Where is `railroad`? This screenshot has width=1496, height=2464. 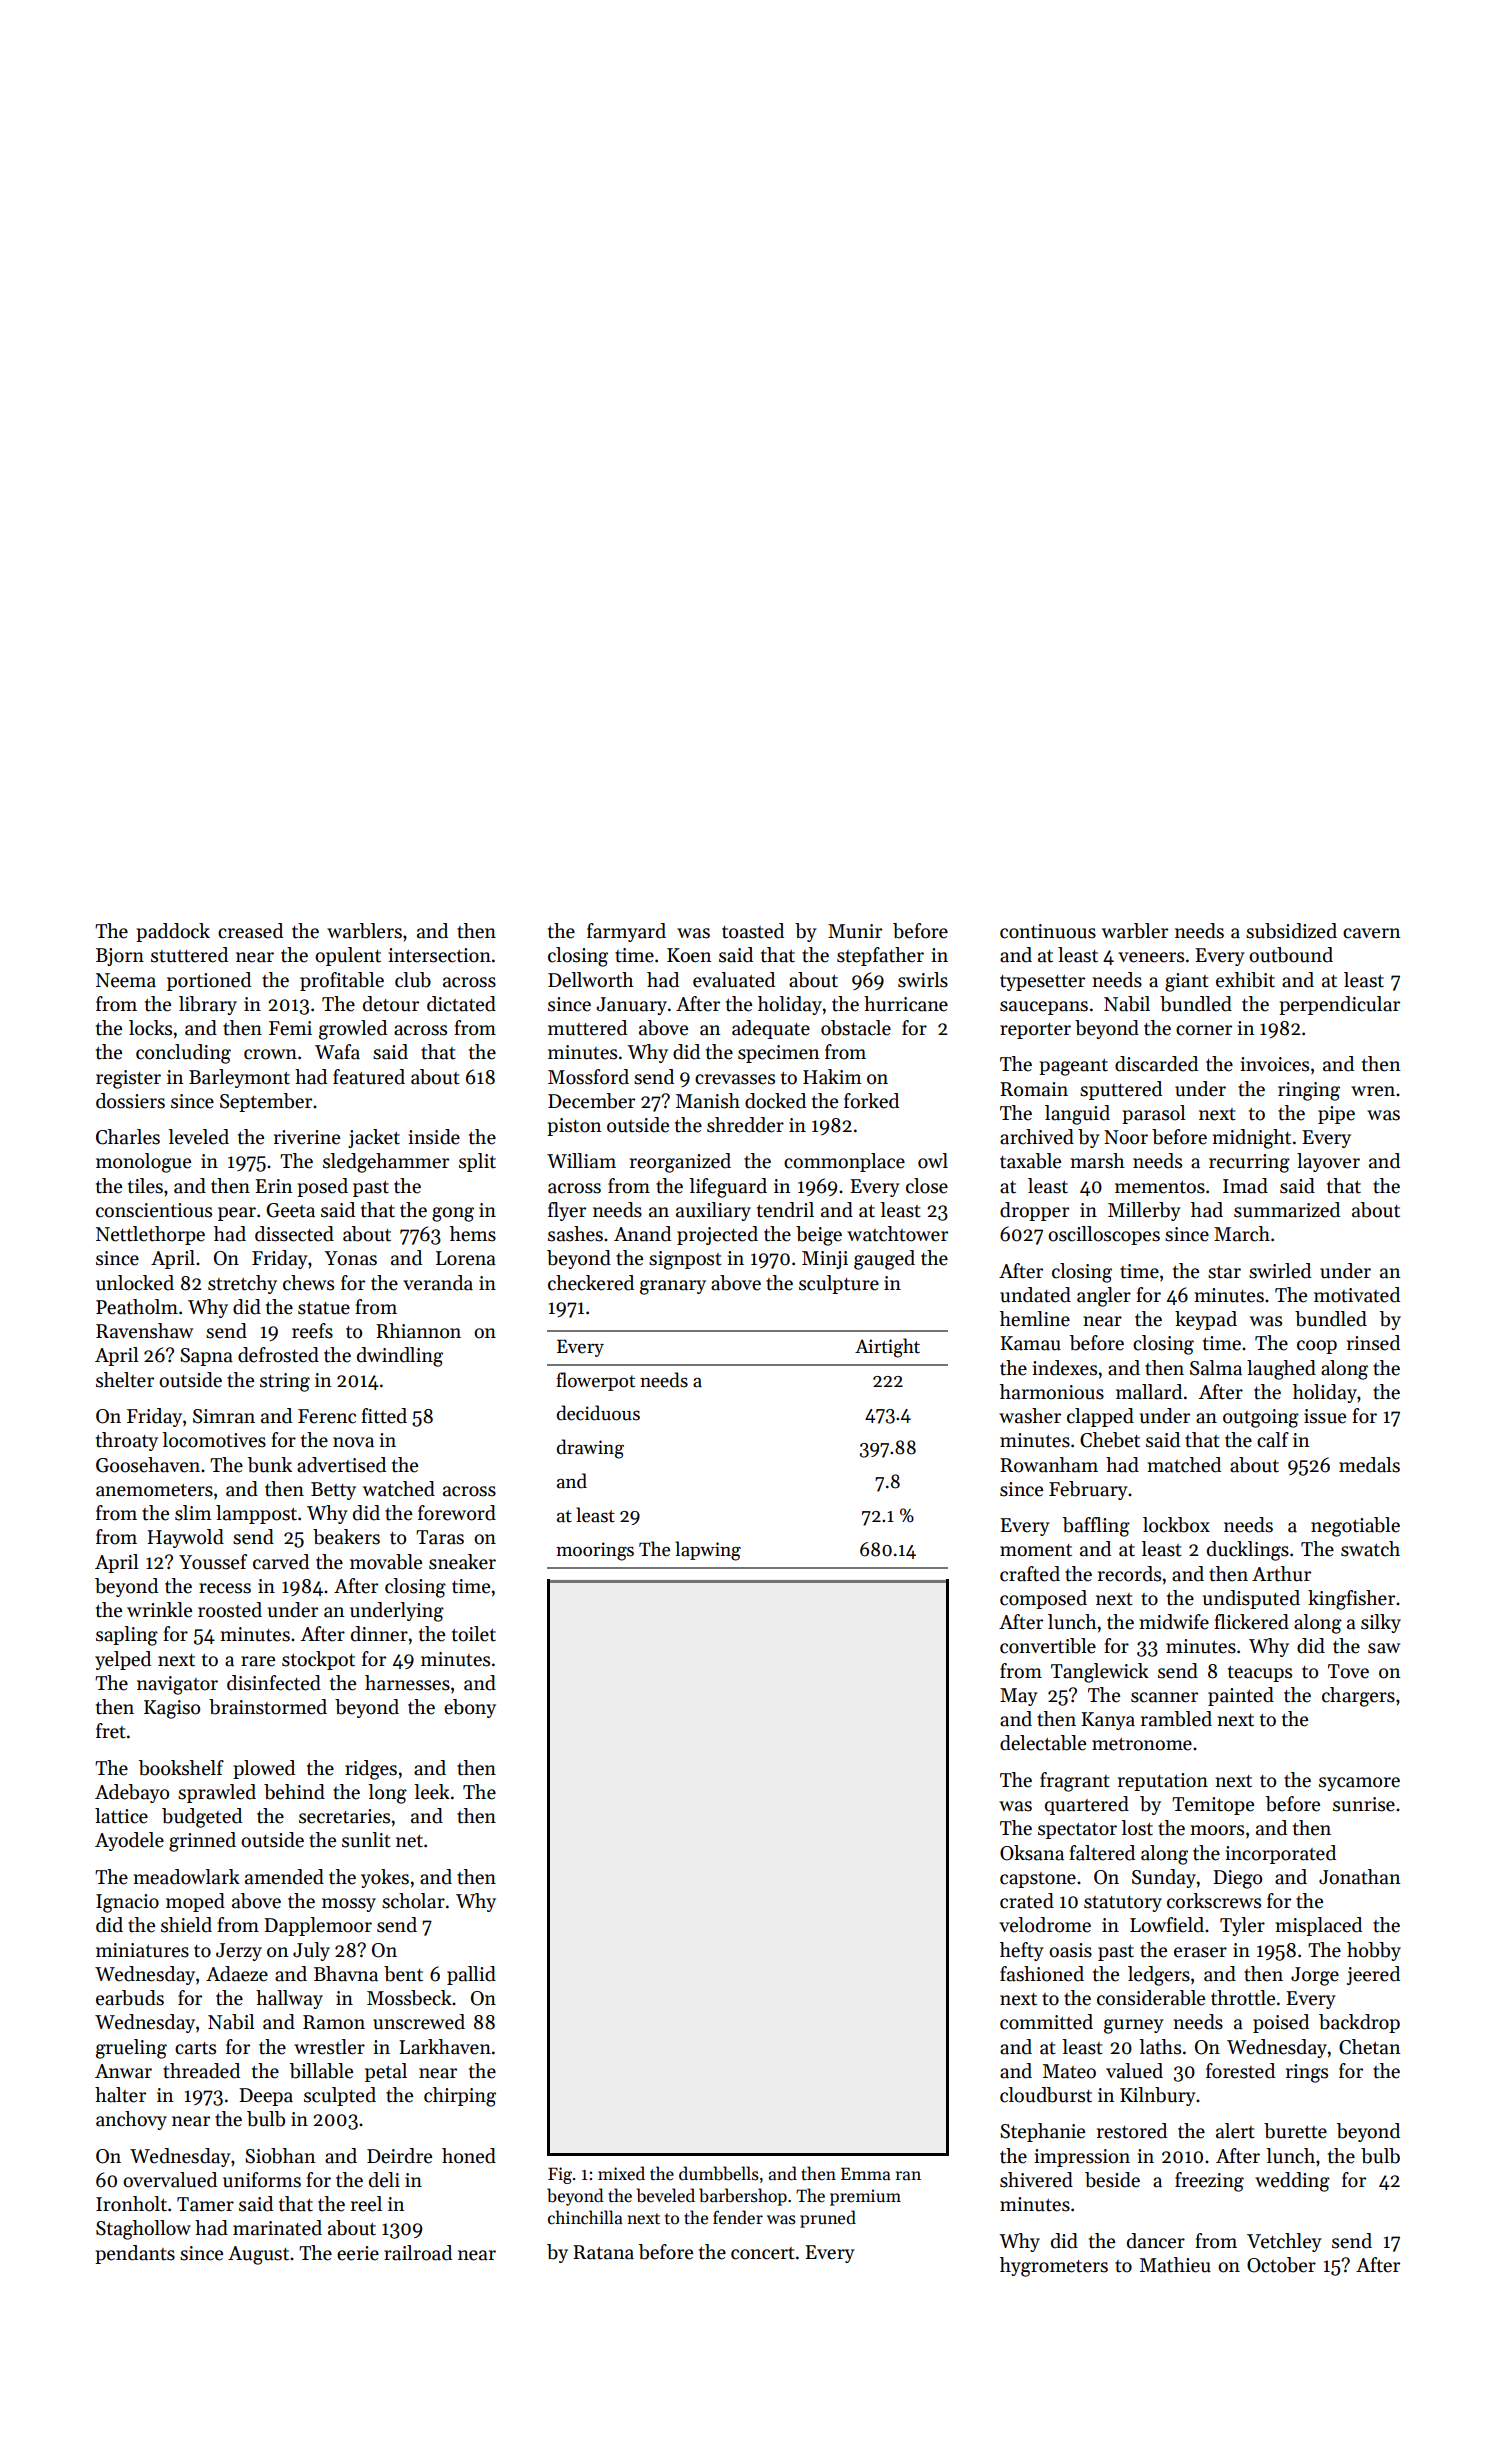
railroad is located at coordinates (418, 2253).
